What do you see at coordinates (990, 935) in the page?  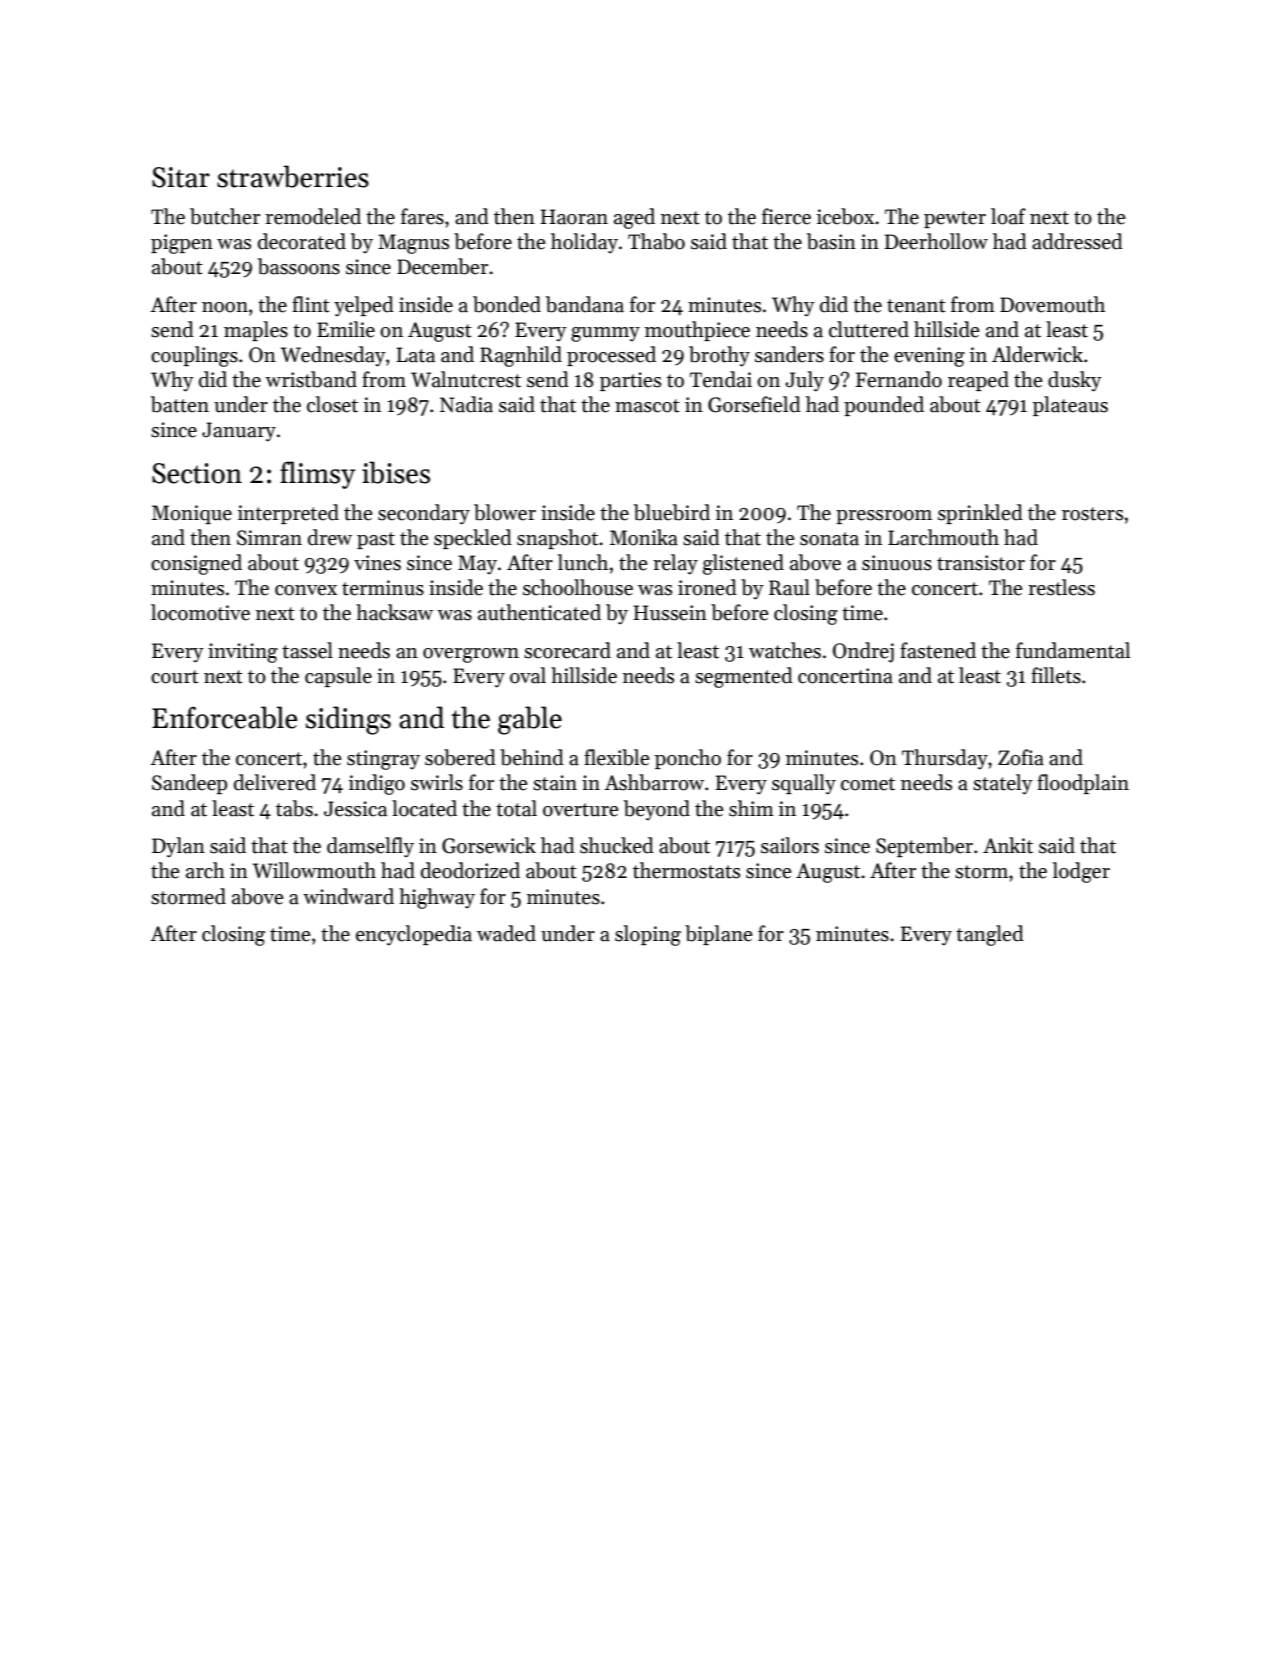 I see `tangled` at bounding box center [990, 935].
